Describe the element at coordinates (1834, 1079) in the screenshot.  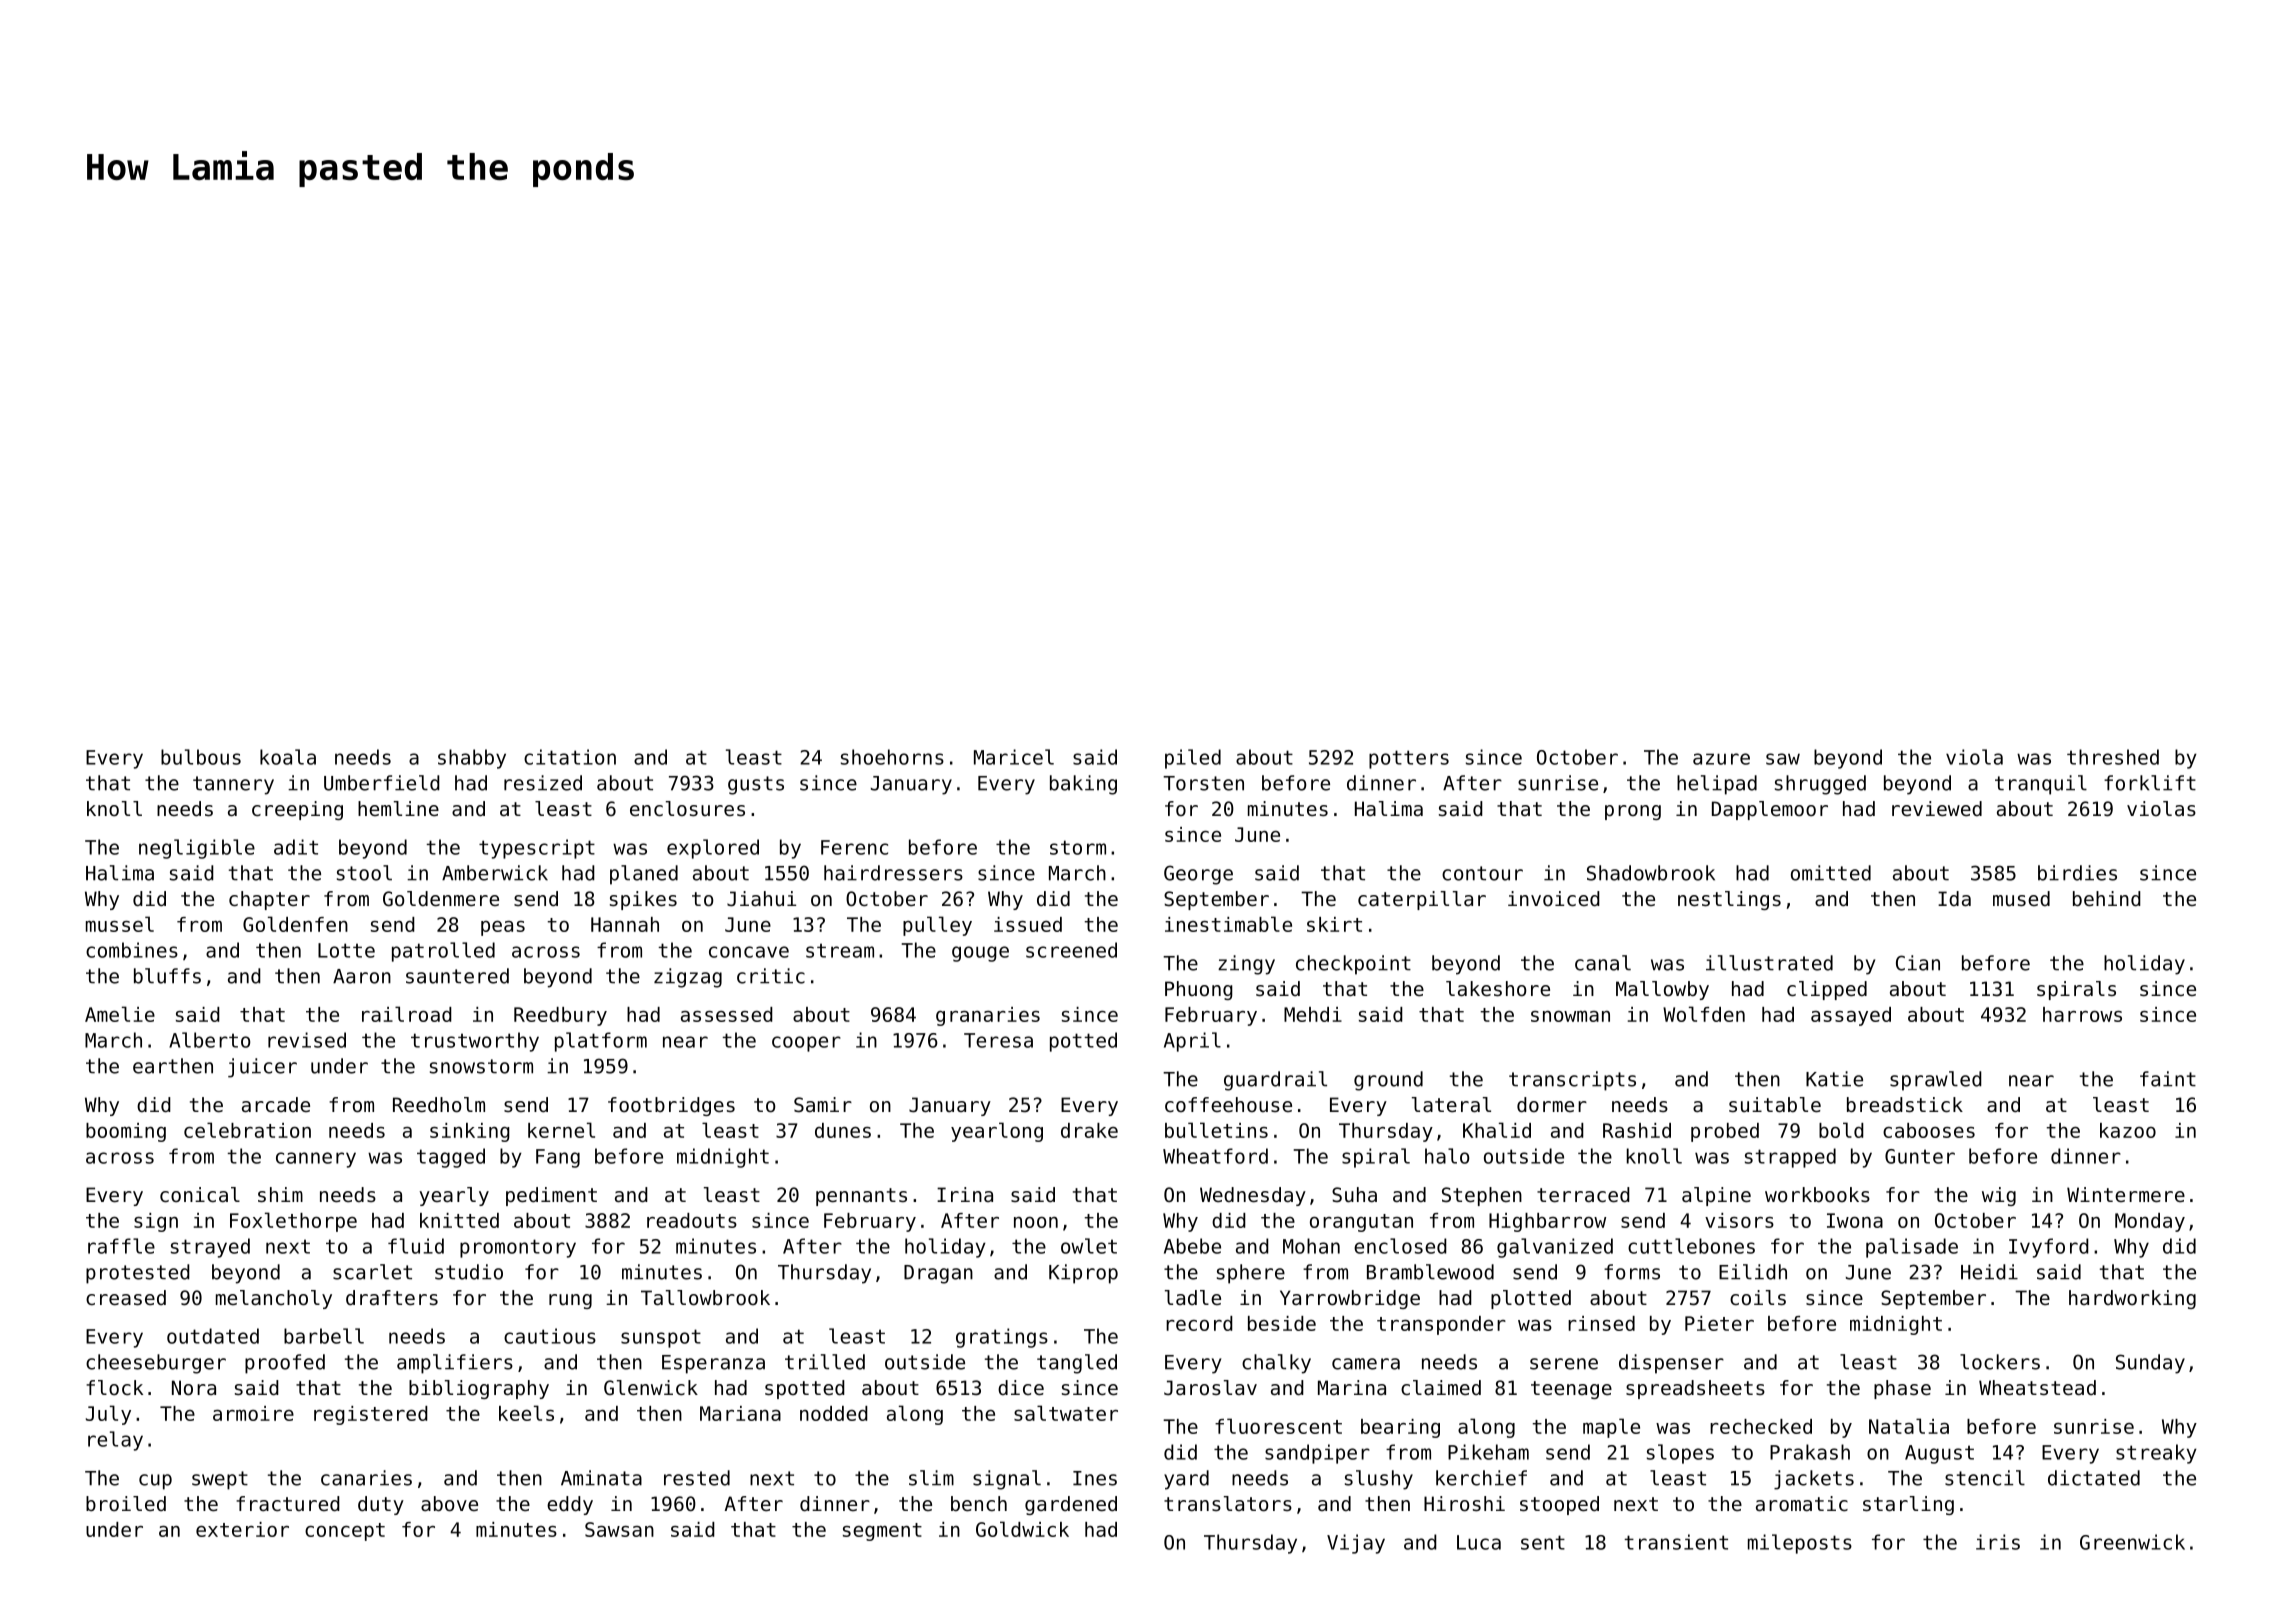
I see `Katie` at that location.
